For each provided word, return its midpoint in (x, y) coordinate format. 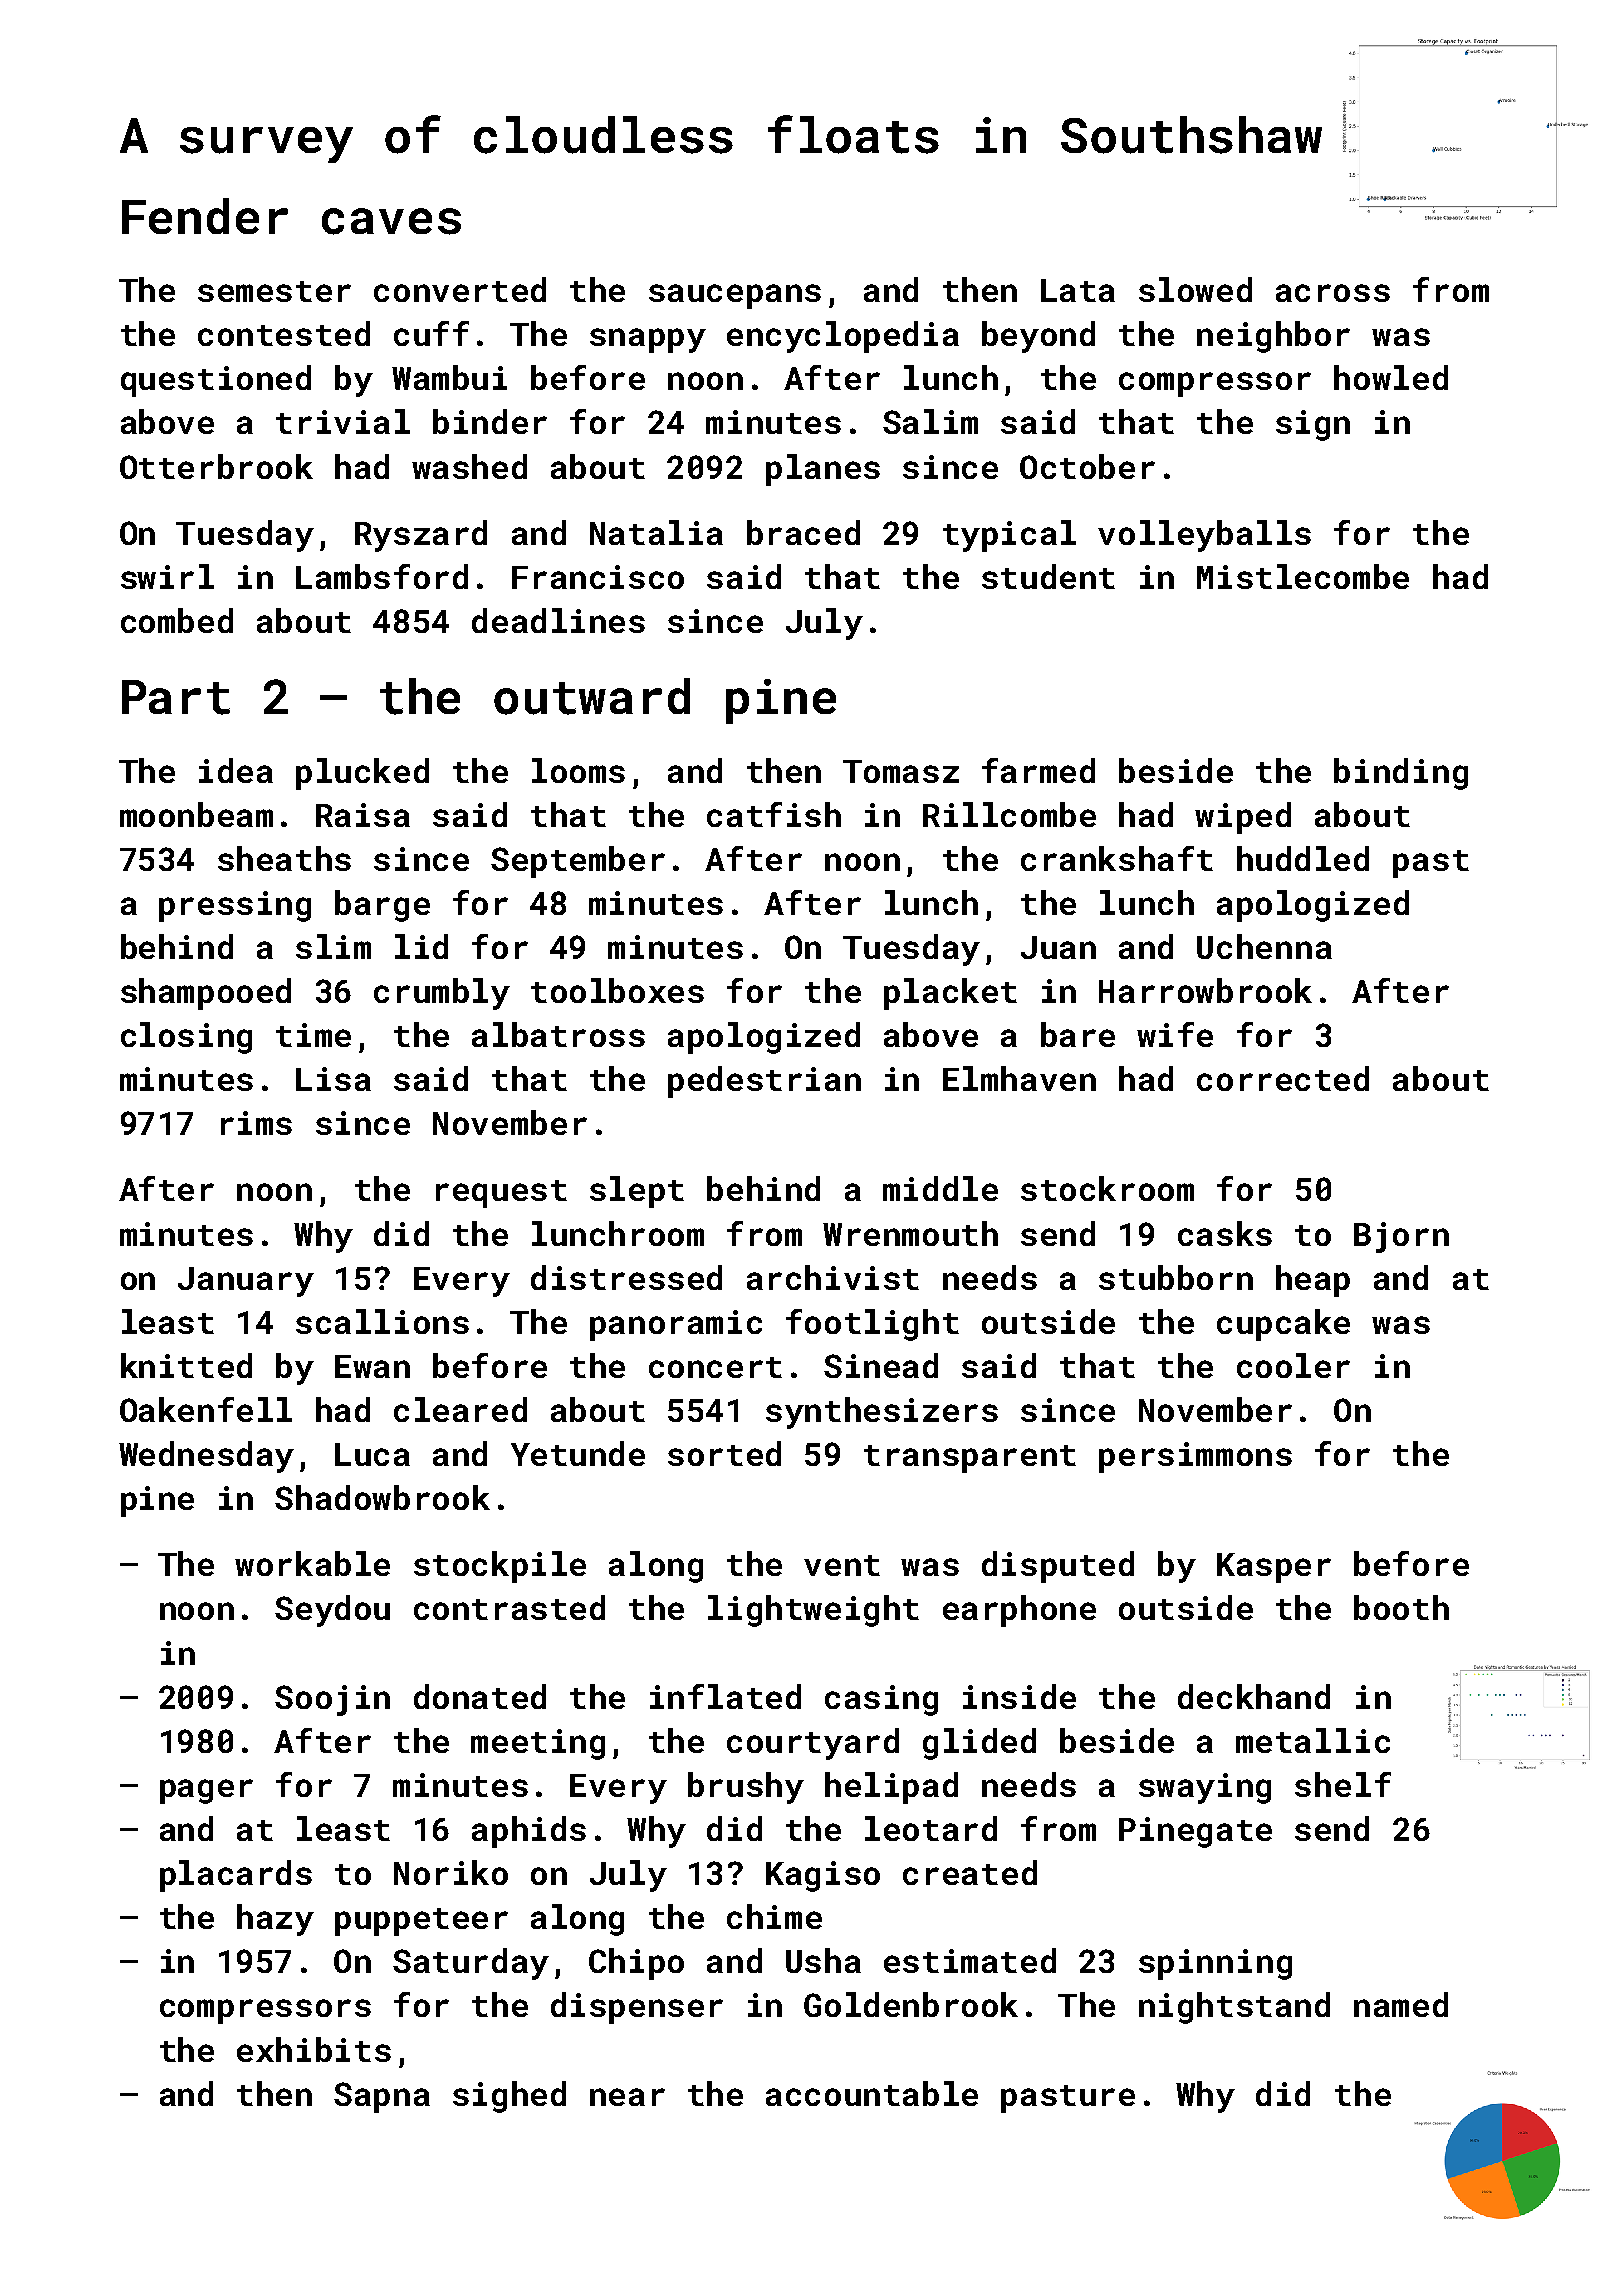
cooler (1293, 1365)
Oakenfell (206, 1409)
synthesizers (882, 1413)
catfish (774, 814)
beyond (1038, 337)
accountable (872, 2093)
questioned (216, 381)
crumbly (442, 994)
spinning (1215, 1964)
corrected (1283, 1078)
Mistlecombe (1303, 576)
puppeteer (421, 1922)
